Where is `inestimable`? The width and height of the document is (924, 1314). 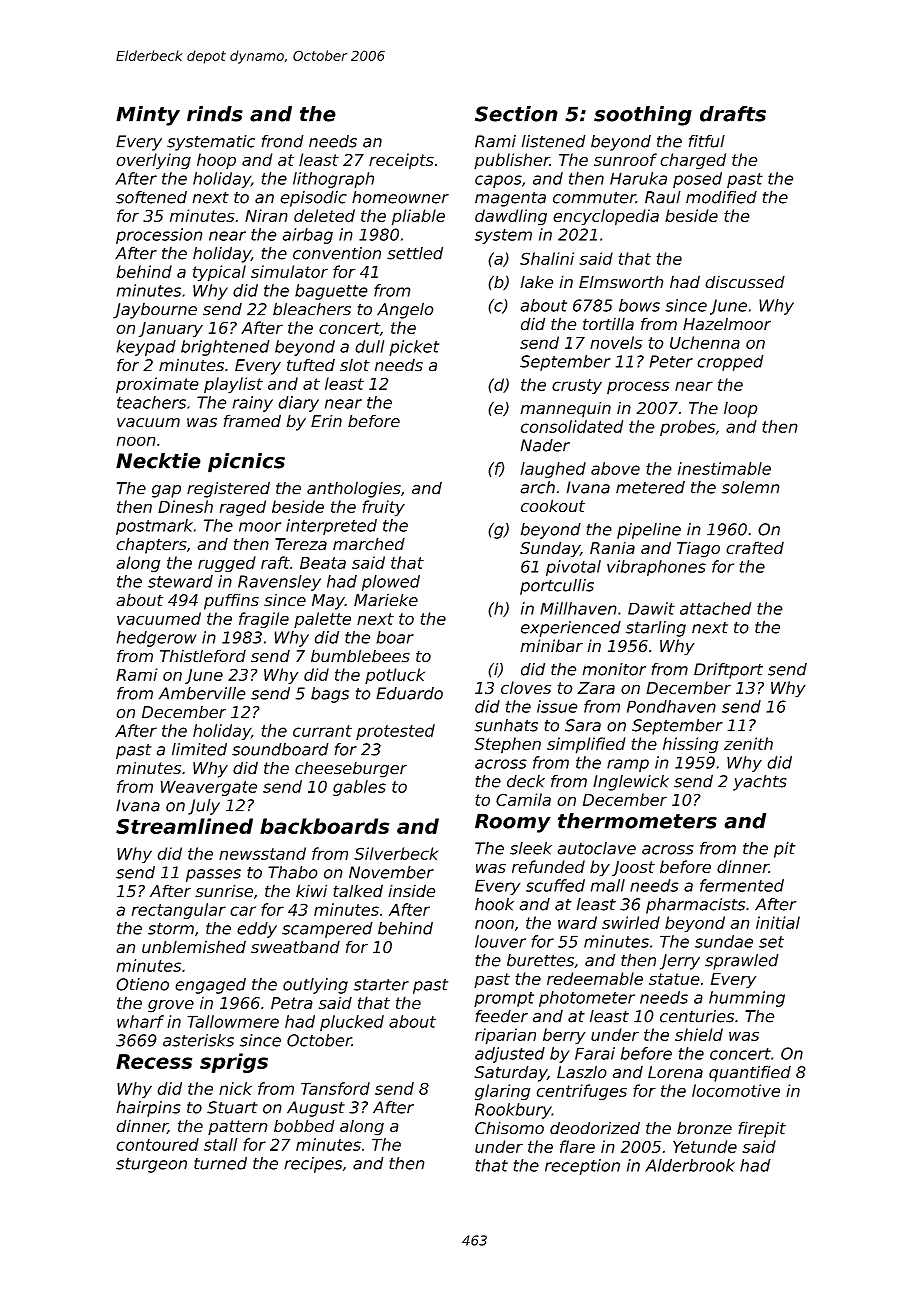 inestimable is located at coordinates (724, 468).
